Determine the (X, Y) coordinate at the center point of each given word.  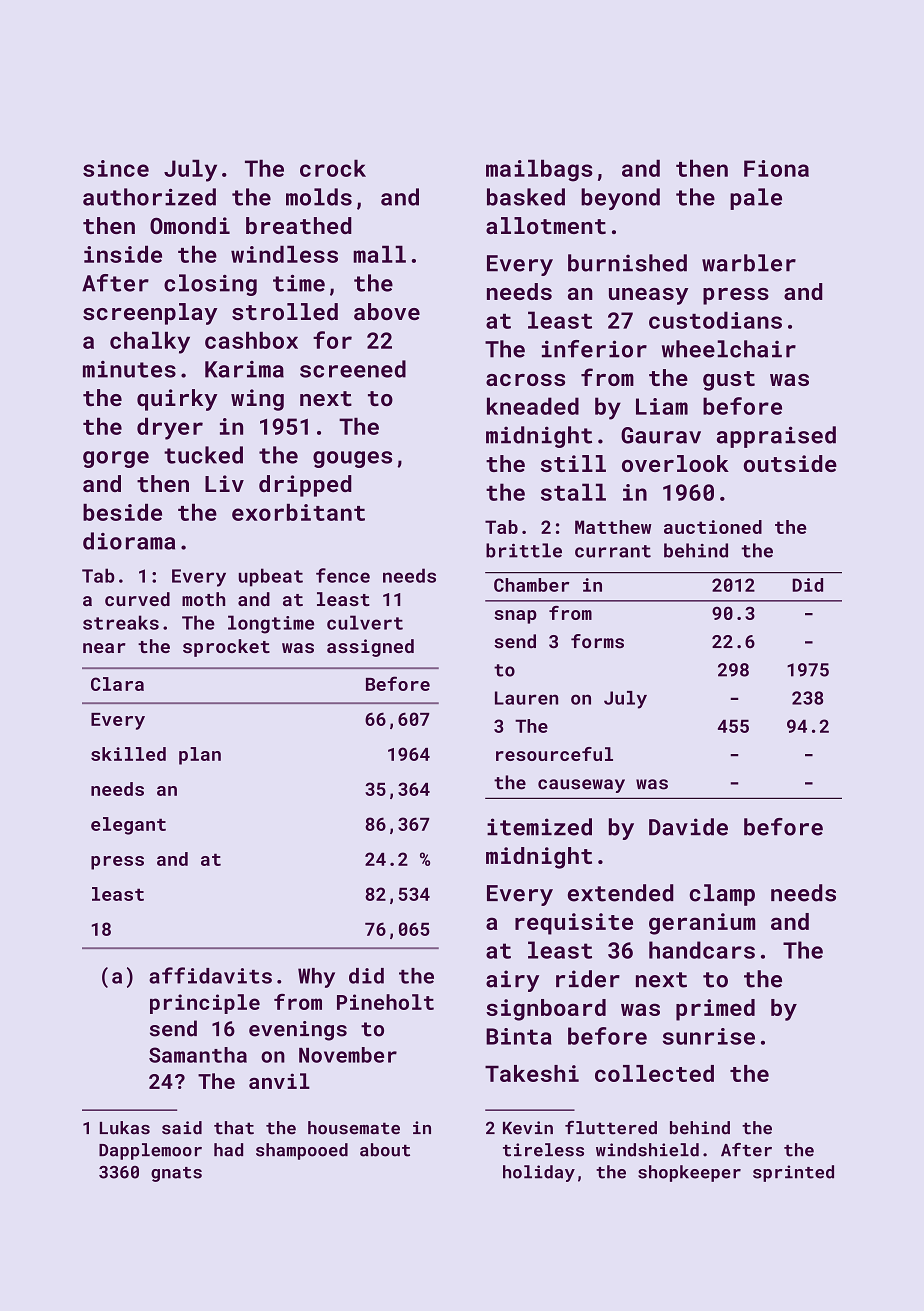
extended (621, 893)
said (182, 1128)
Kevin (528, 1128)
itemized (539, 827)
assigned (370, 648)
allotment (546, 225)
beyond (620, 199)
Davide (688, 827)
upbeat (271, 577)
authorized (149, 197)
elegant (128, 826)
